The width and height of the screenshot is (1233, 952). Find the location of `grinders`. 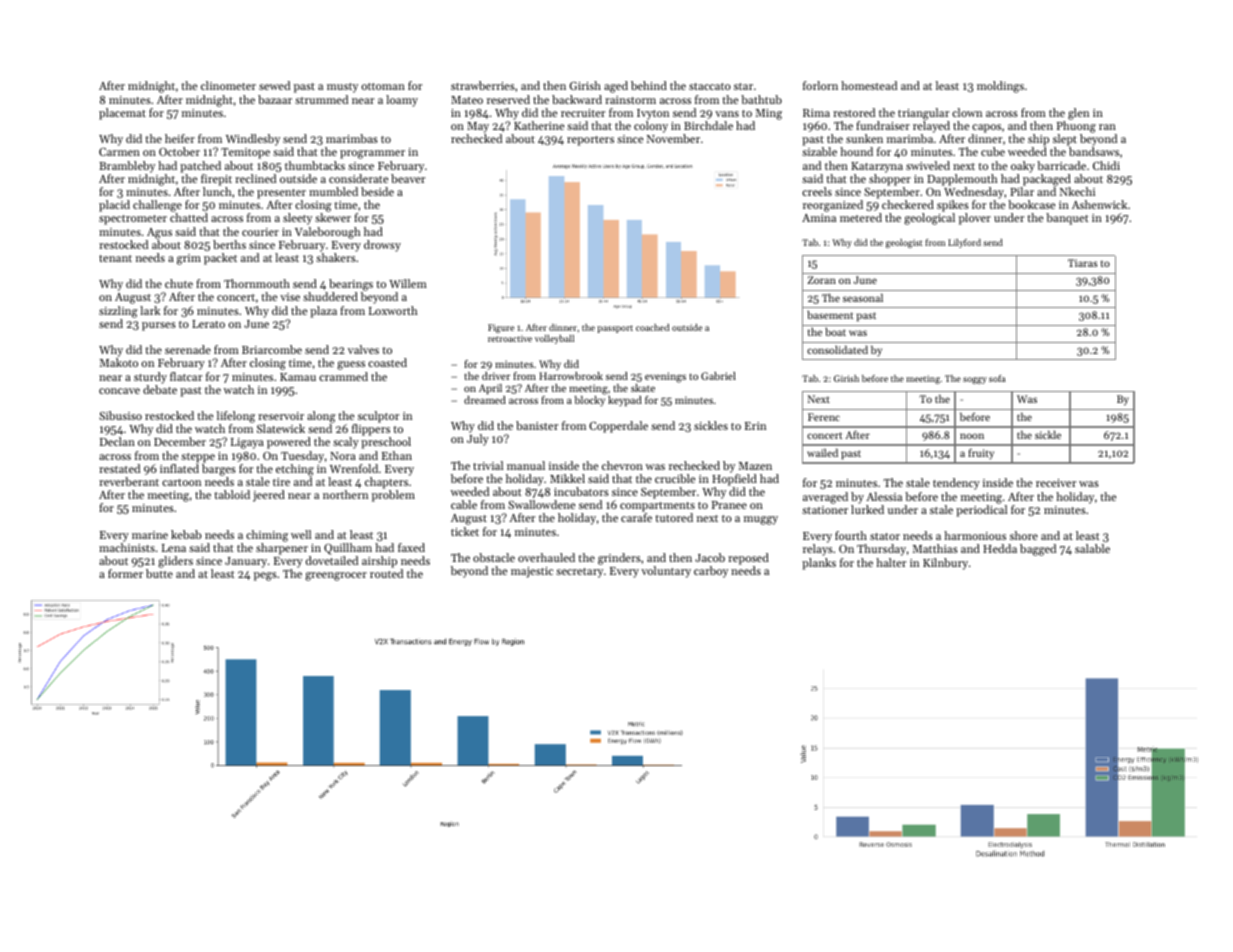

grinders is located at coordinates (619, 559).
